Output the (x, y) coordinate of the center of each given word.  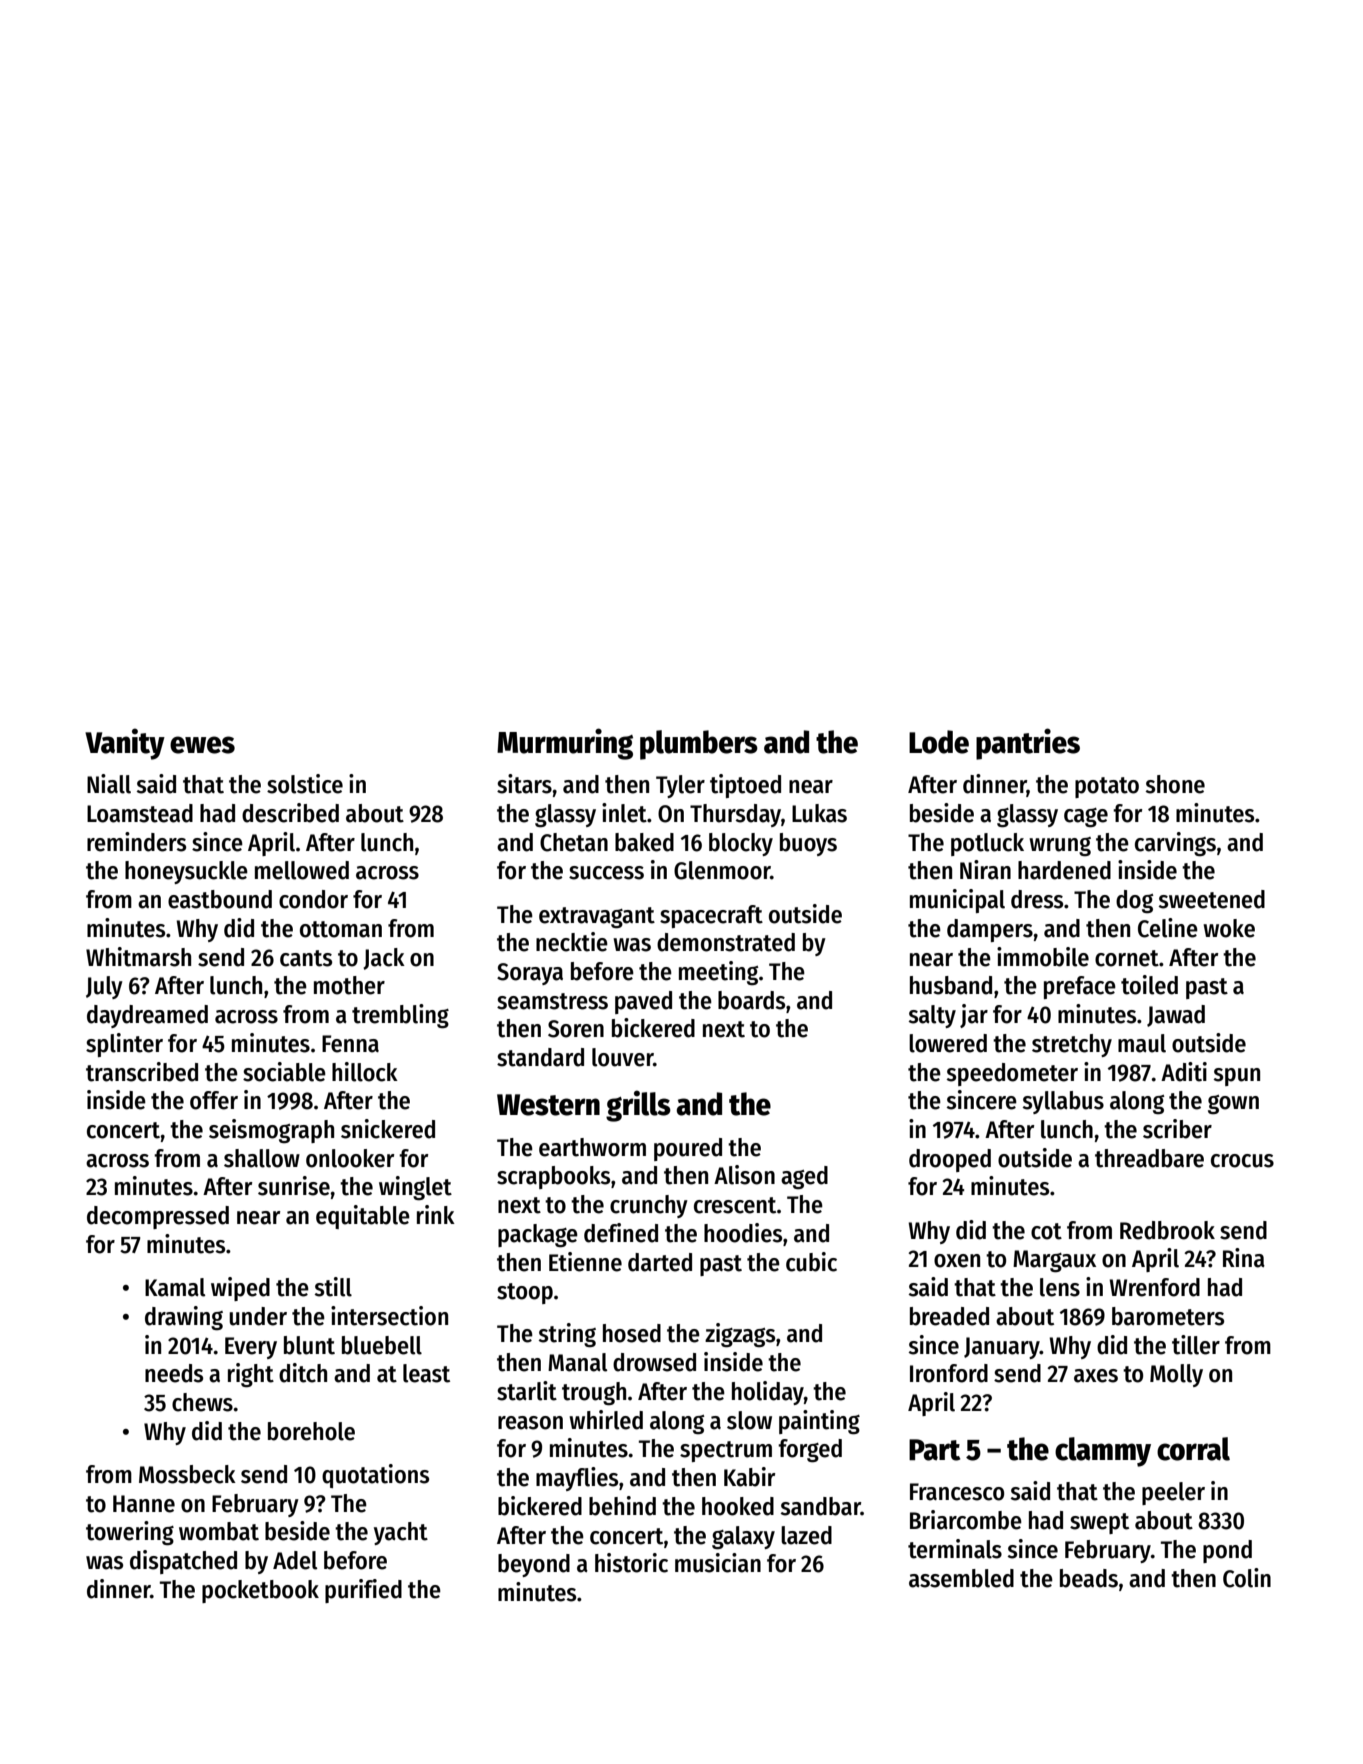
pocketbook (260, 1591)
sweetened (1211, 899)
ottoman (341, 929)
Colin (1247, 1578)
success (606, 873)
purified (363, 1591)
